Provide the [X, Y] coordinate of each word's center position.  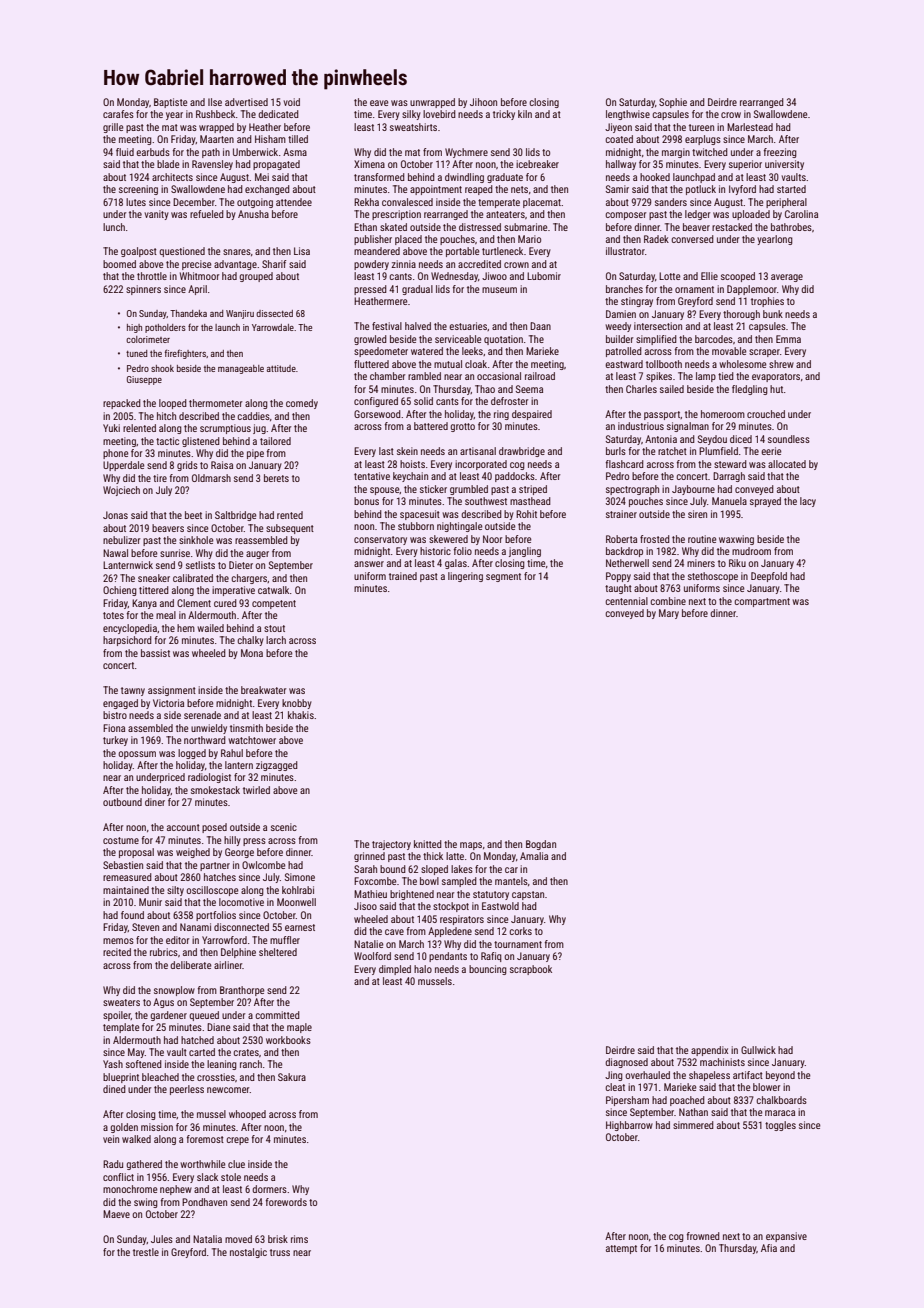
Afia [769, 1248]
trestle [146, 1252]
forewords [286, 1202]
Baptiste [170, 103]
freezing [780, 153]
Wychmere [466, 153]
